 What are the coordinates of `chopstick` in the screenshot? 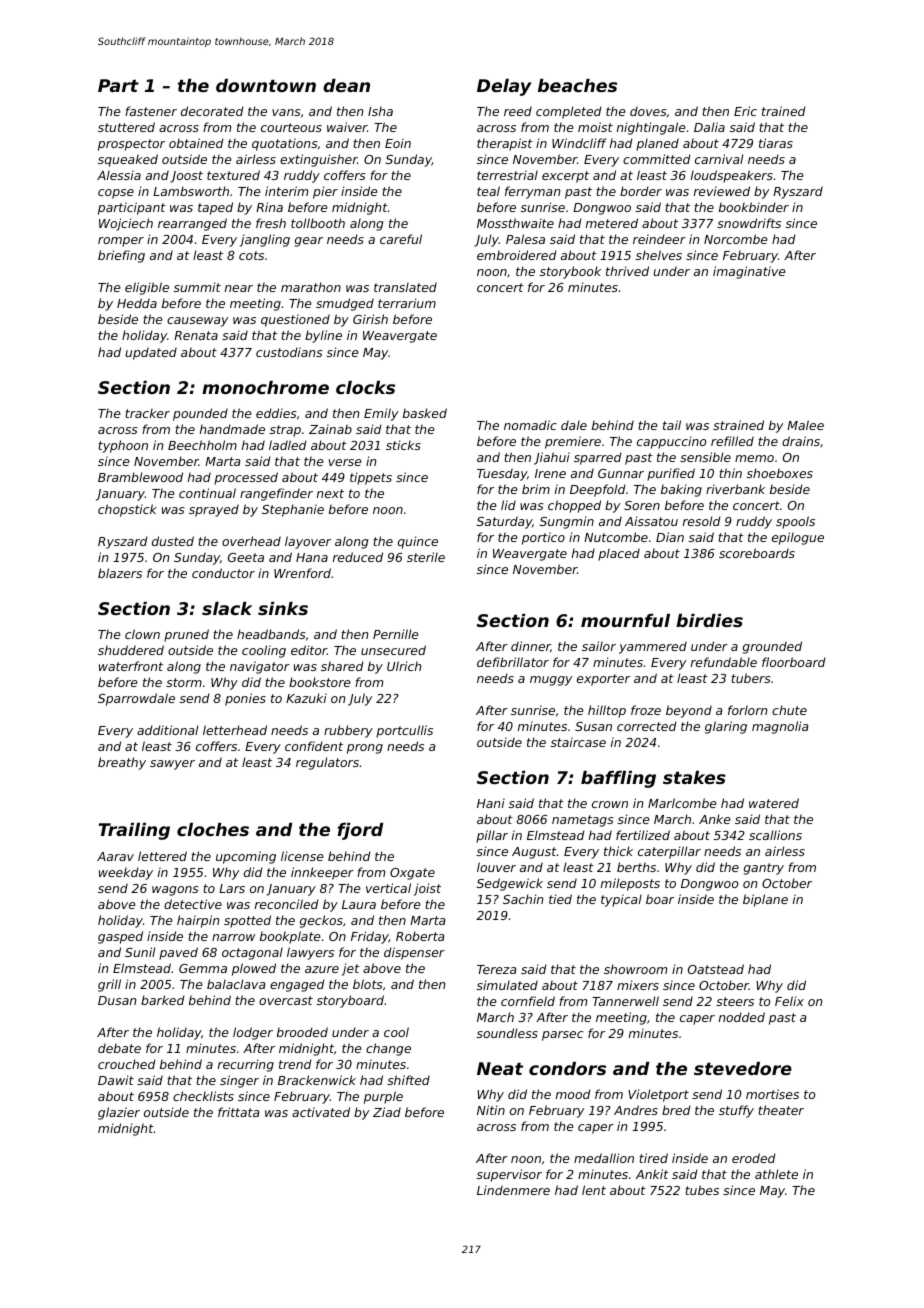 It's located at (127, 510).
